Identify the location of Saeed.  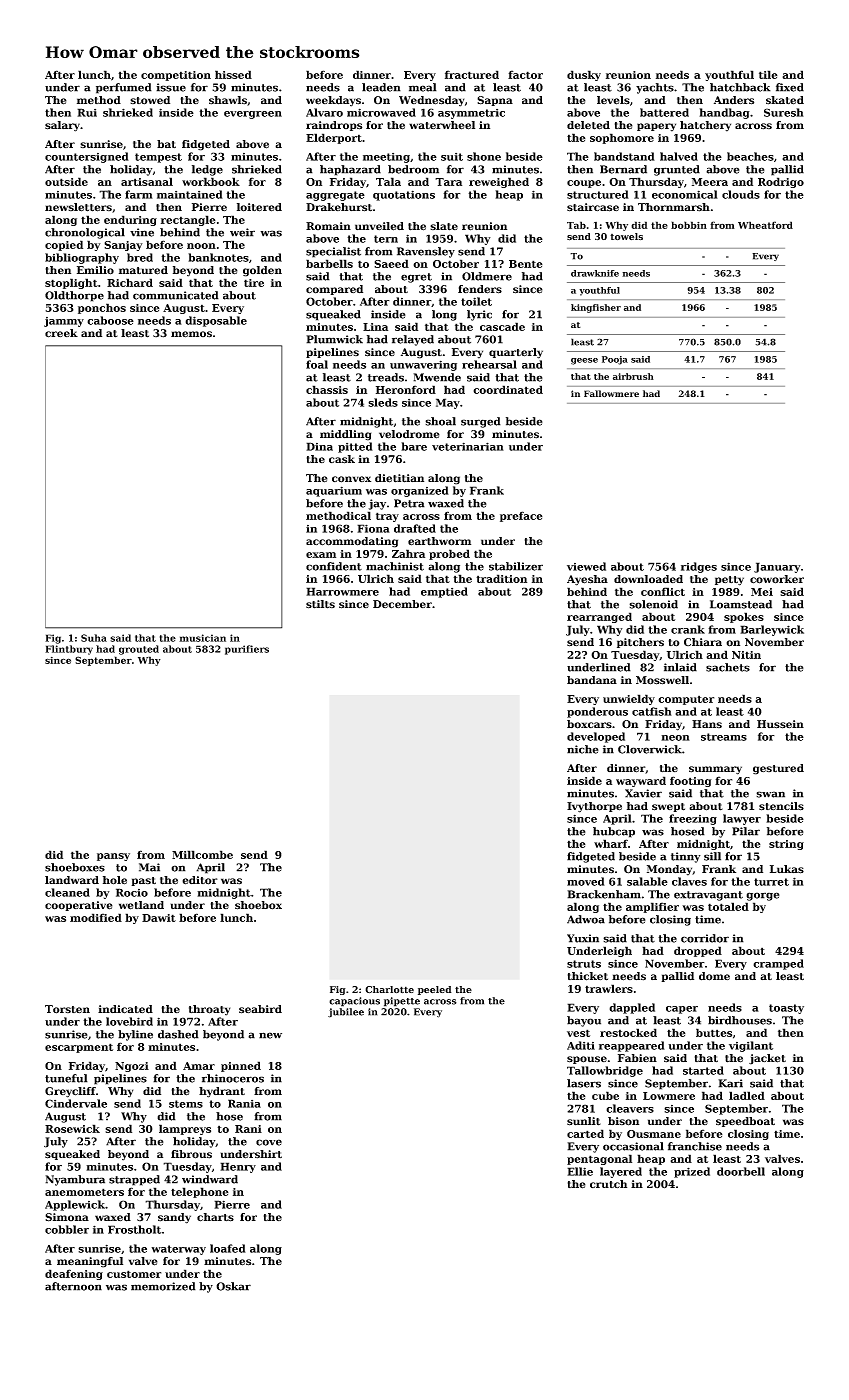
(391, 263).
